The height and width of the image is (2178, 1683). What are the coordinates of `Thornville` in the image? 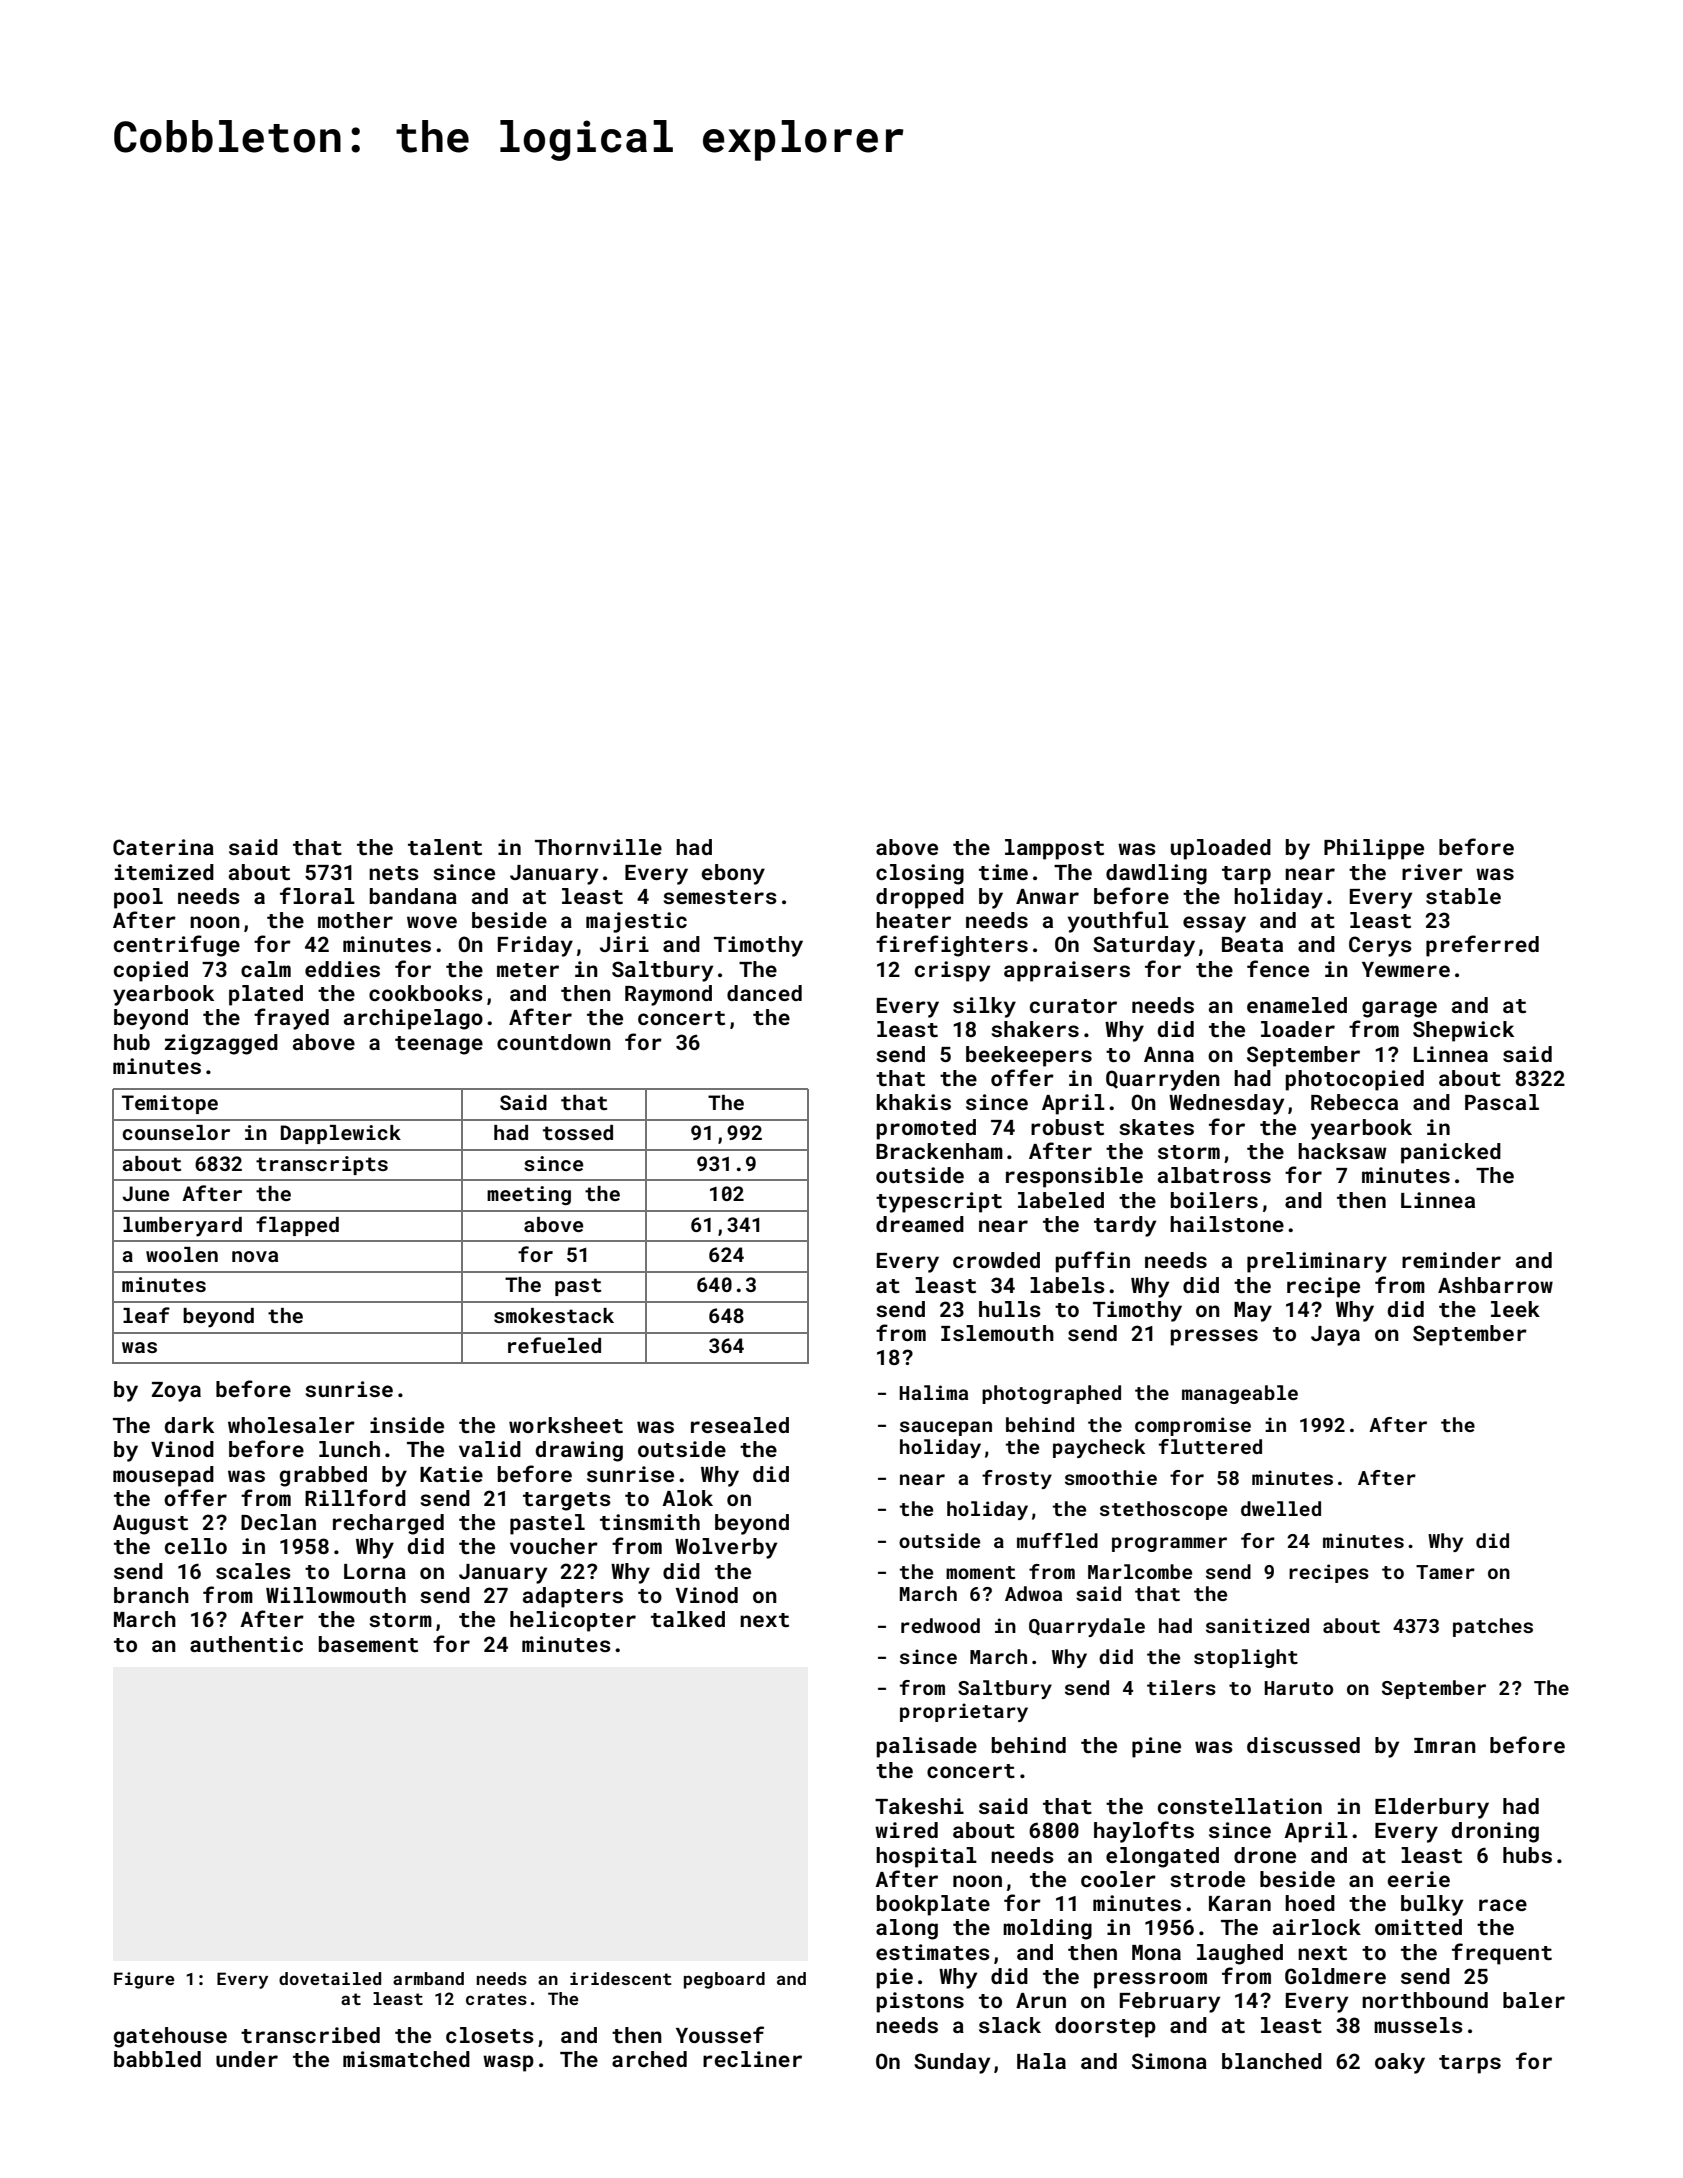 It's located at (598, 847).
